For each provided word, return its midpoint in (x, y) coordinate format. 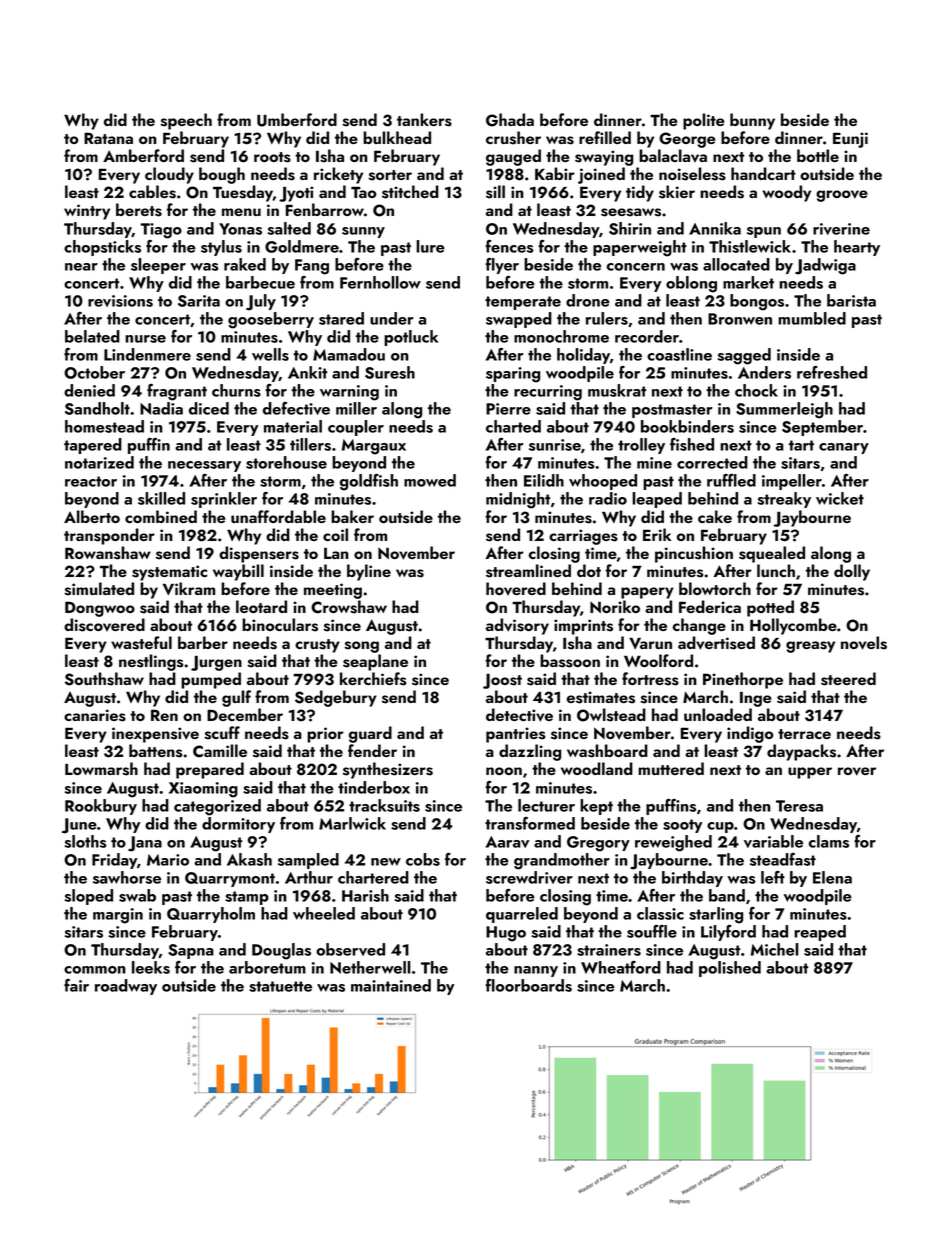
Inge (756, 699)
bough (222, 175)
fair (76, 985)
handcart (763, 173)
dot (589, 570)
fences (509, 246)
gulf (236, 698)
